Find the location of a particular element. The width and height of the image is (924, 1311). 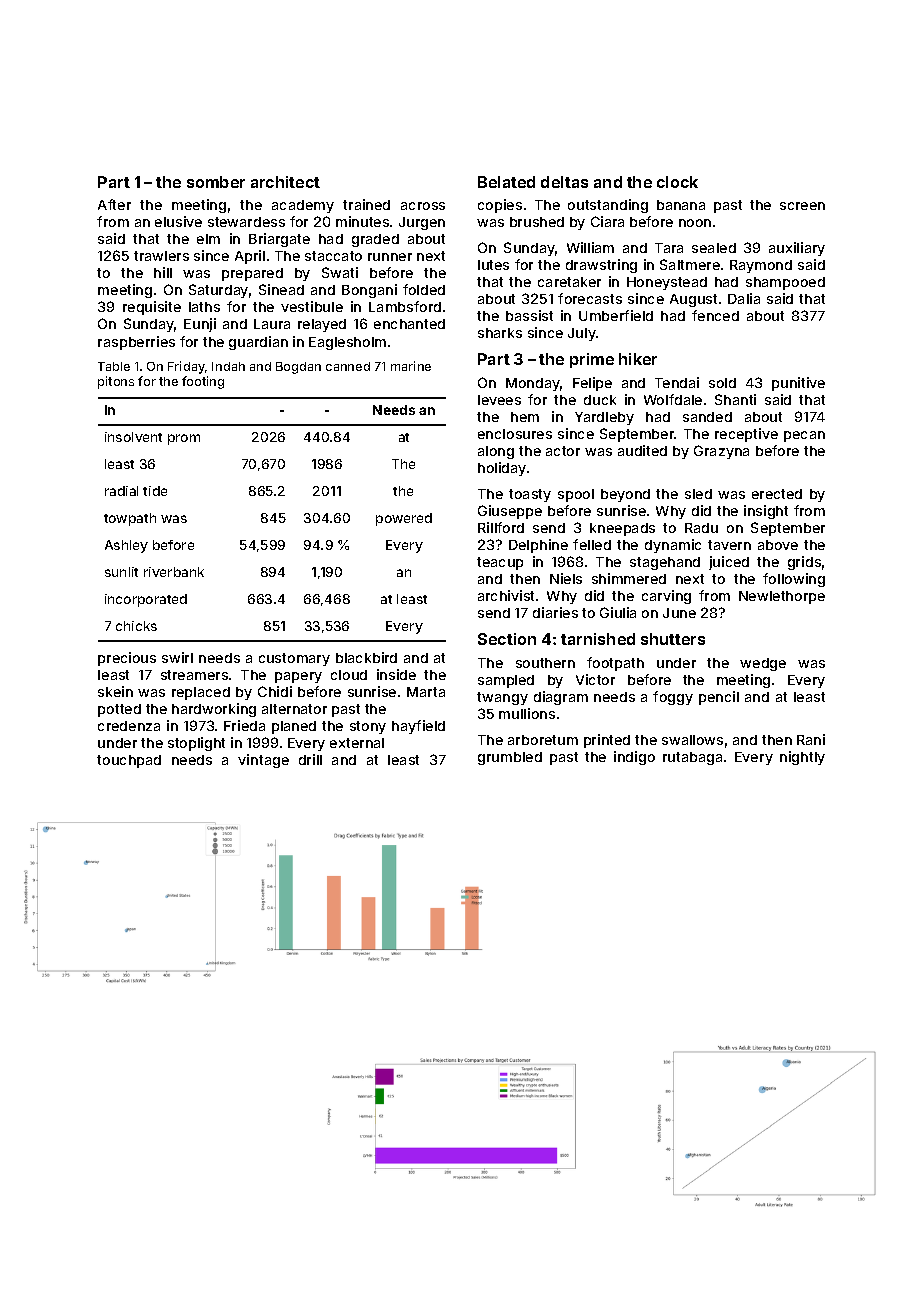

shampooed is located at coordinates (785, 283).
